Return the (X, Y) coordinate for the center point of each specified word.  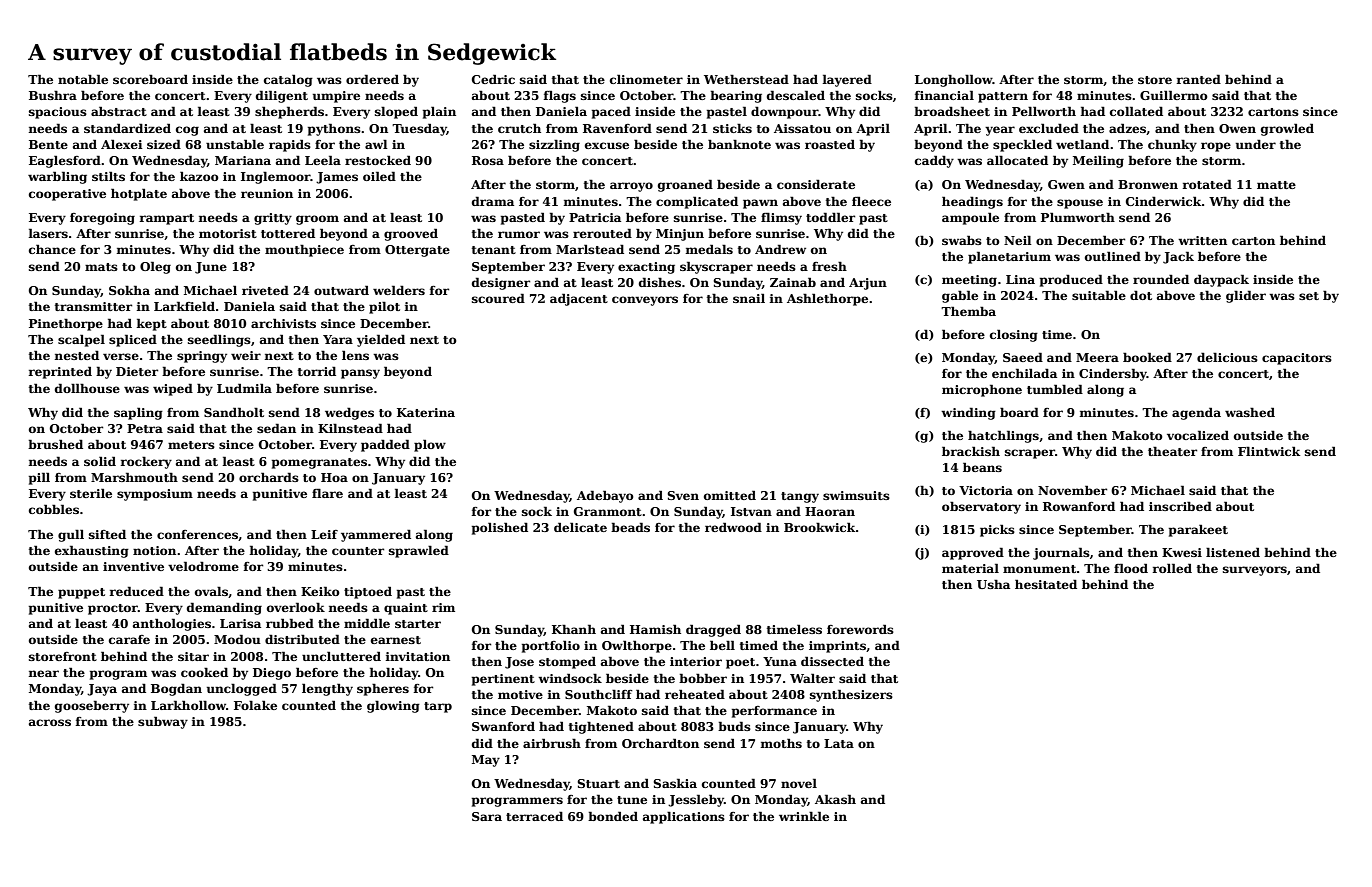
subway (163, 722)
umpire (336, 97)
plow (430, 445)
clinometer (646, 79)
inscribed (1180, 506)
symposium (155, 495)
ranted (1198, 79)
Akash (835, 799)
